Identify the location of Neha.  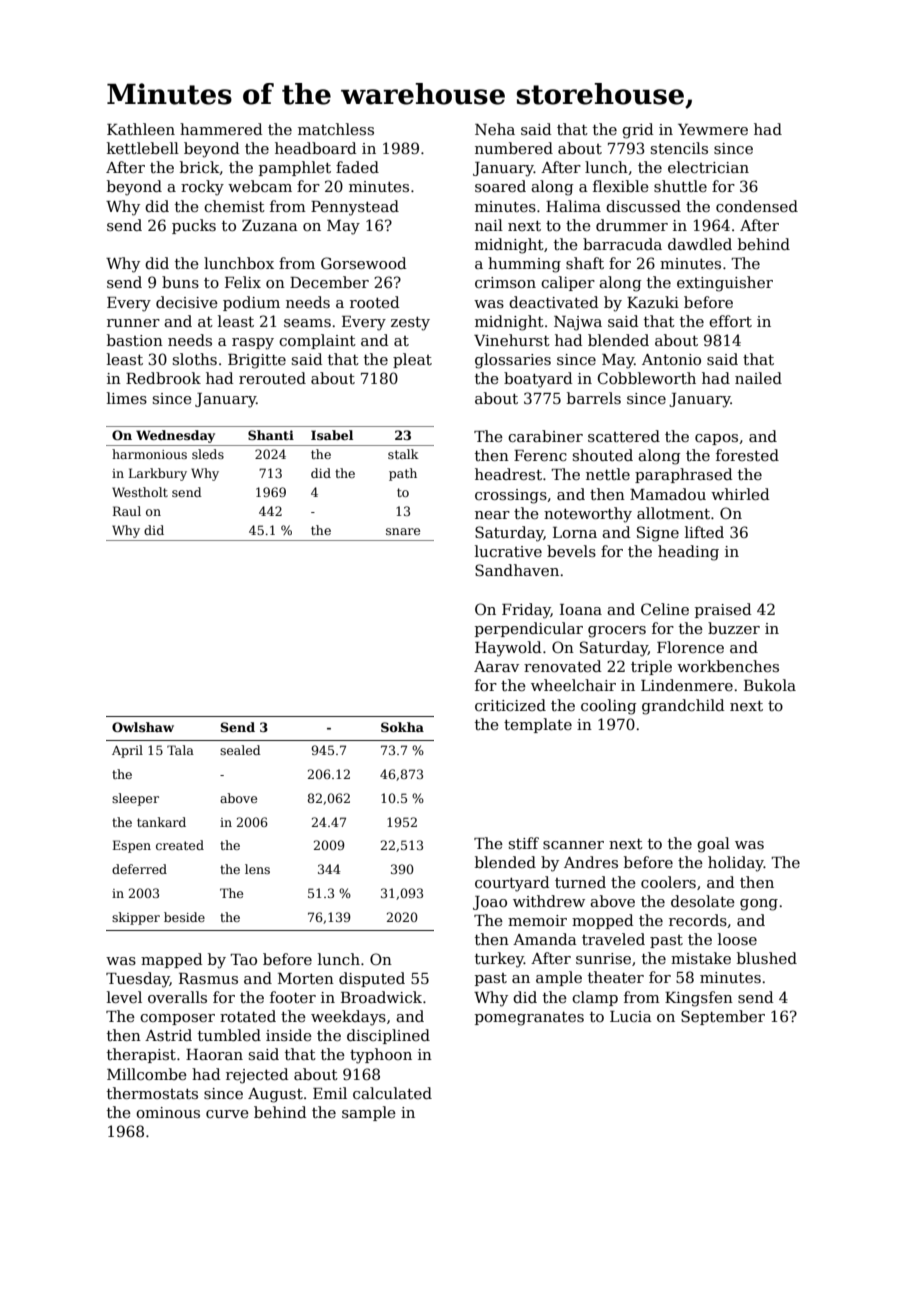
(495, 129).
